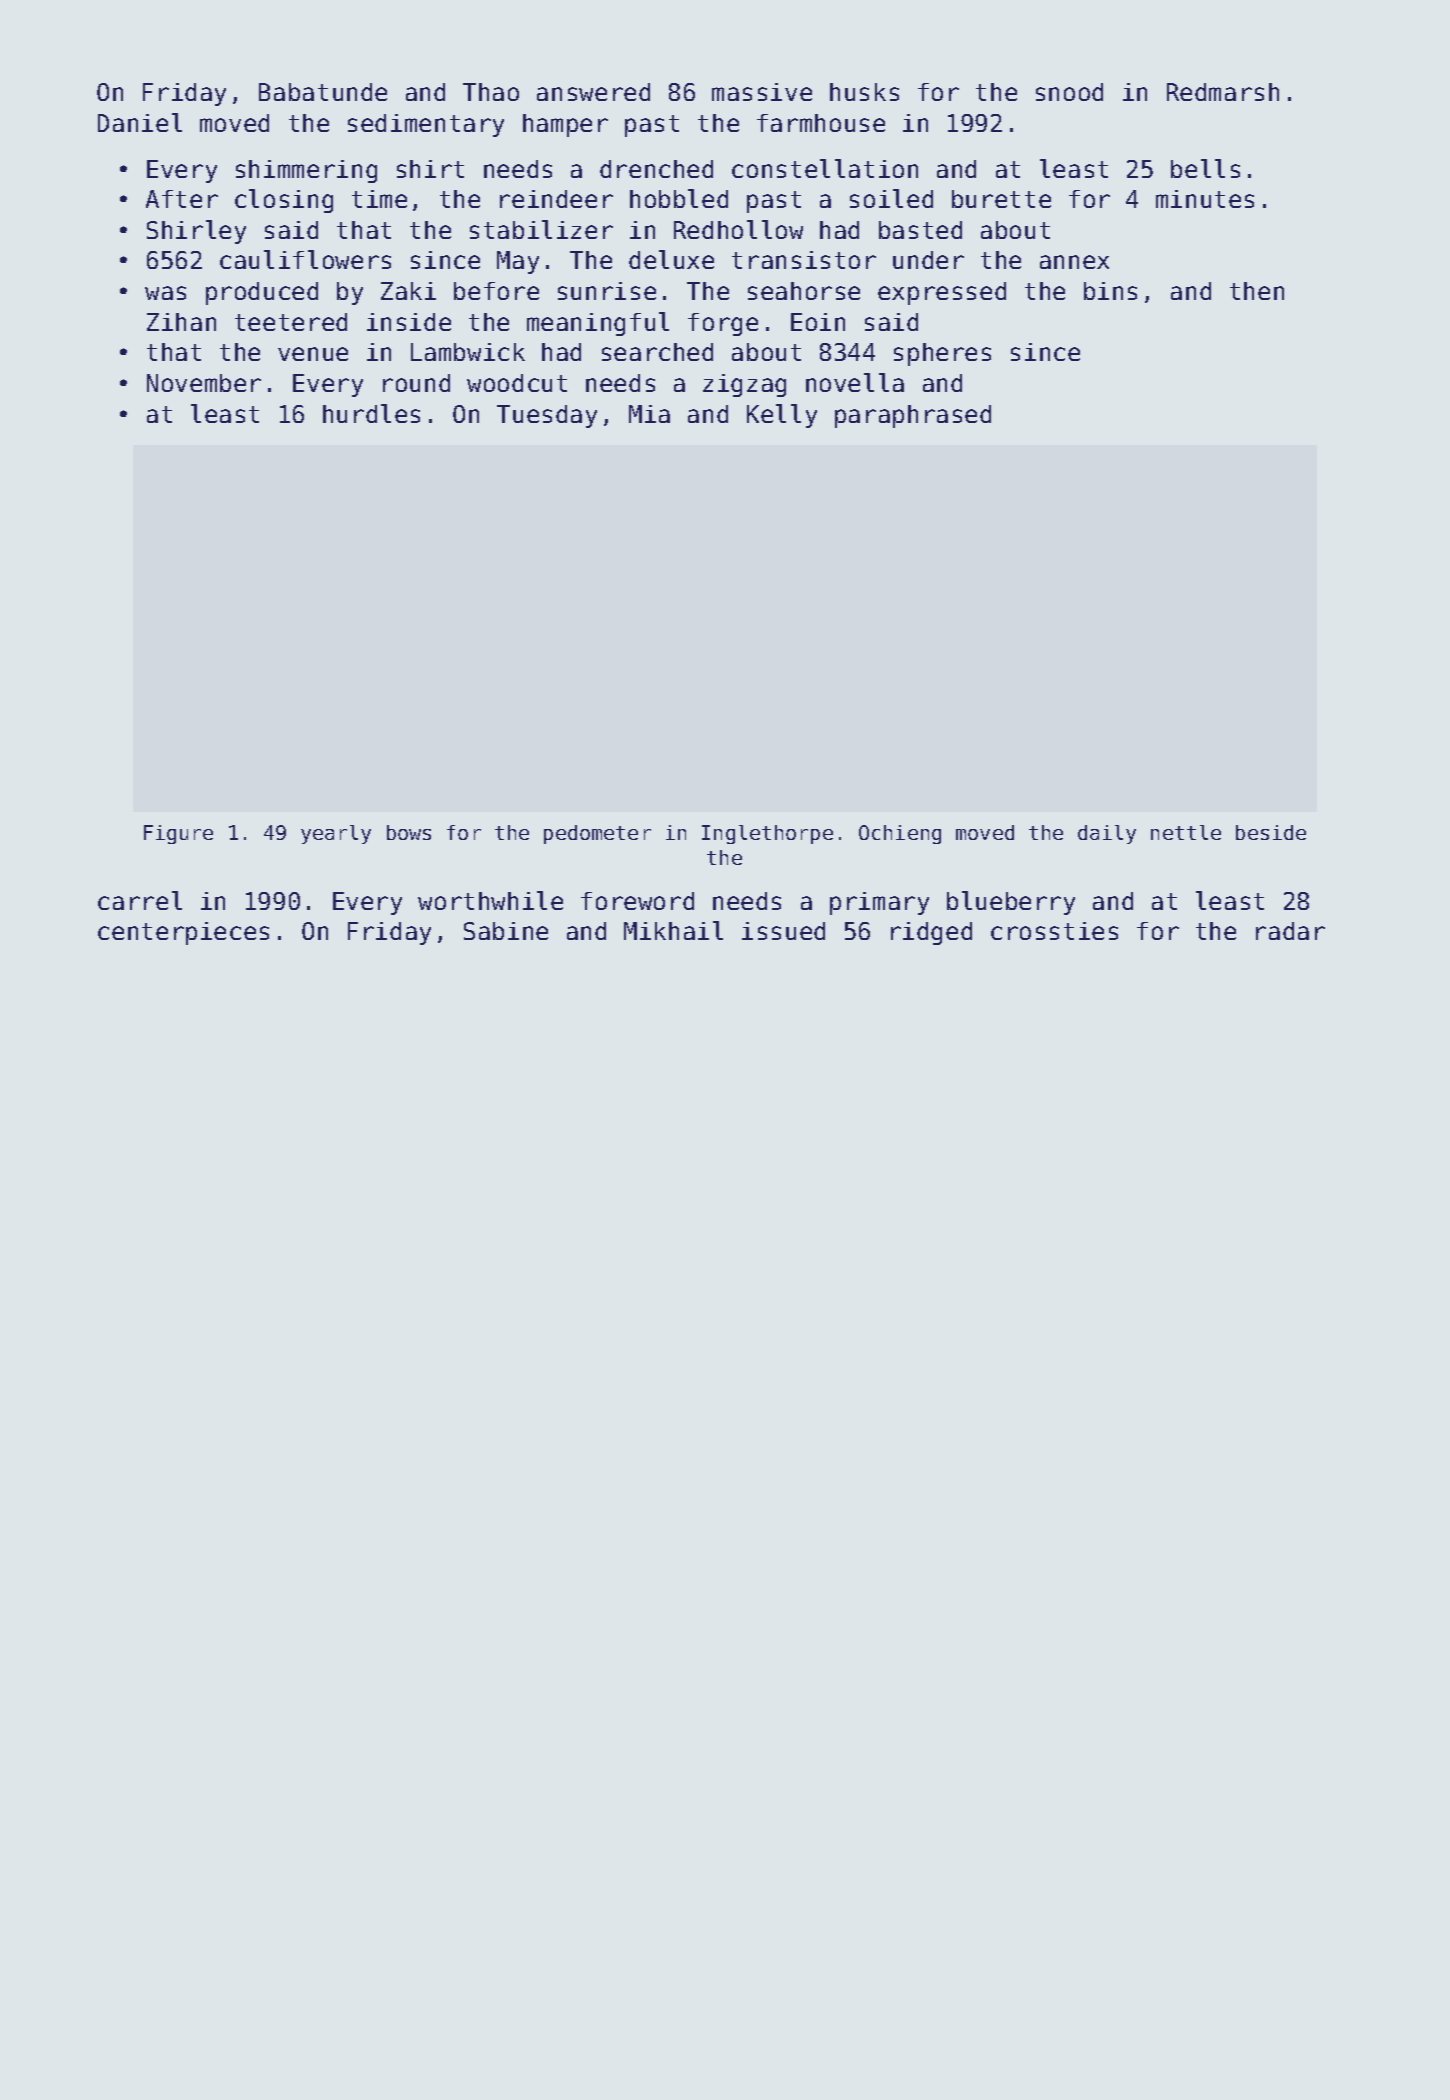  I want to click on Babatunde, so click(323, 92).
